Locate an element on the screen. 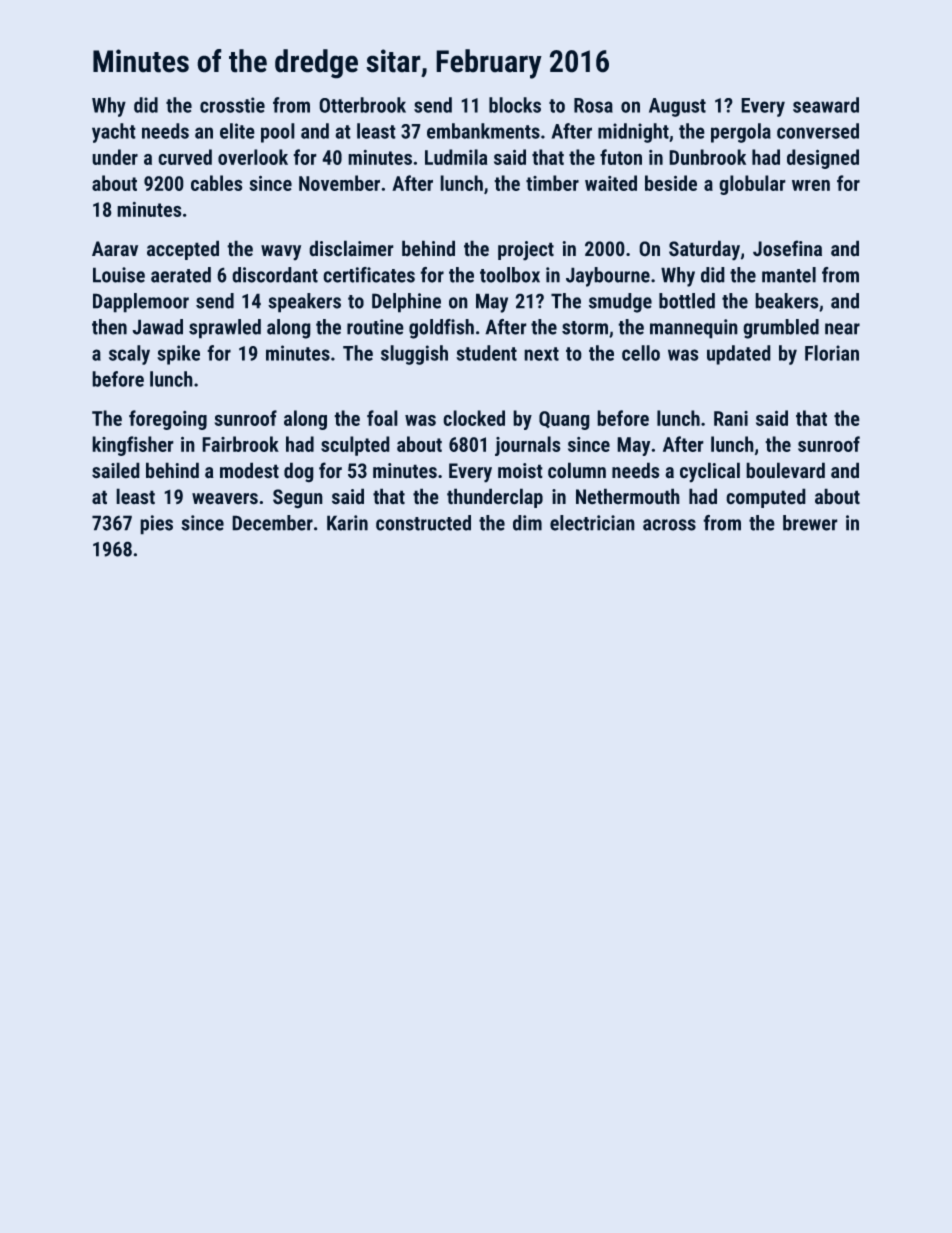 The width and height of the screenshot is (952, 1233). midnight is located at coordinates (633, 133).
